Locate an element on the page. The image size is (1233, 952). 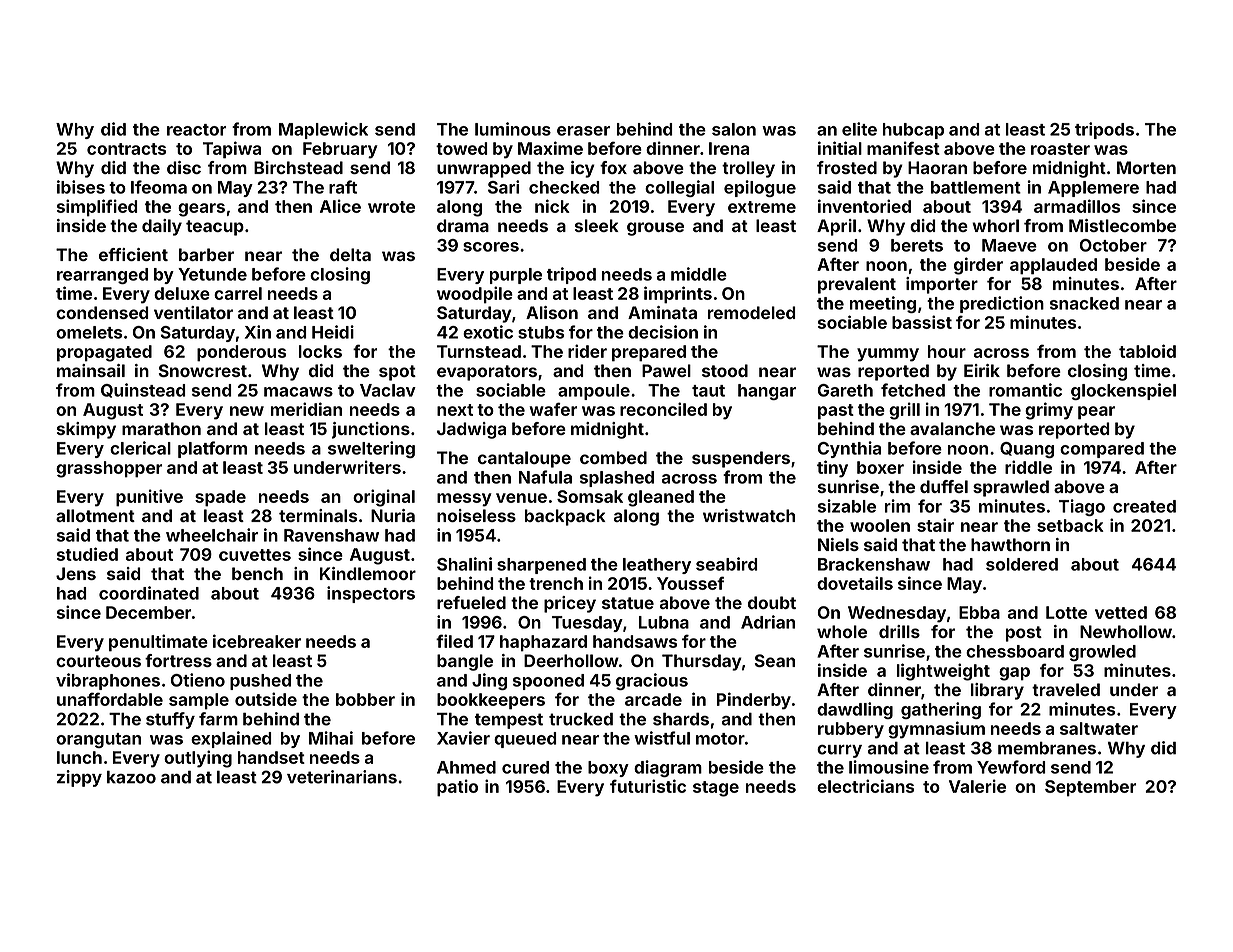
Jens is located at coordinates (76, 573).
